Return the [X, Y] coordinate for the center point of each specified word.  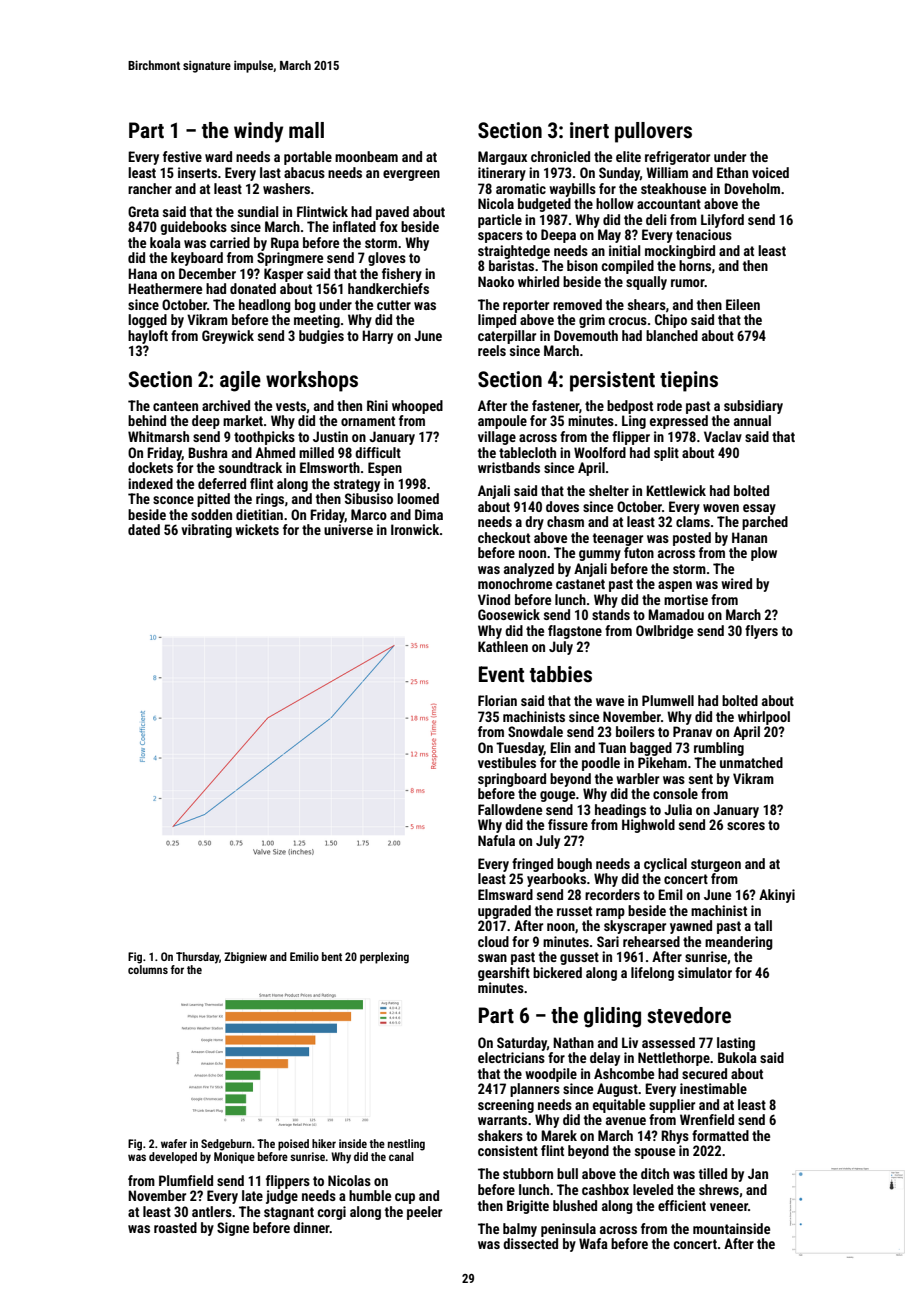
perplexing [384, 958]
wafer [174, 1143]
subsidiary [753, 407]
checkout [504, 537]
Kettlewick [676, 490]
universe [348, 529]
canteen [175, 406]
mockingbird [680, 252]
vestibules [507, 762]
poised [293, 1145]
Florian [497, 700]
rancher [150, 188]
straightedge [514, 252]
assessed [668, 1042]
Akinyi [777, 896]
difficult [378, 452]
